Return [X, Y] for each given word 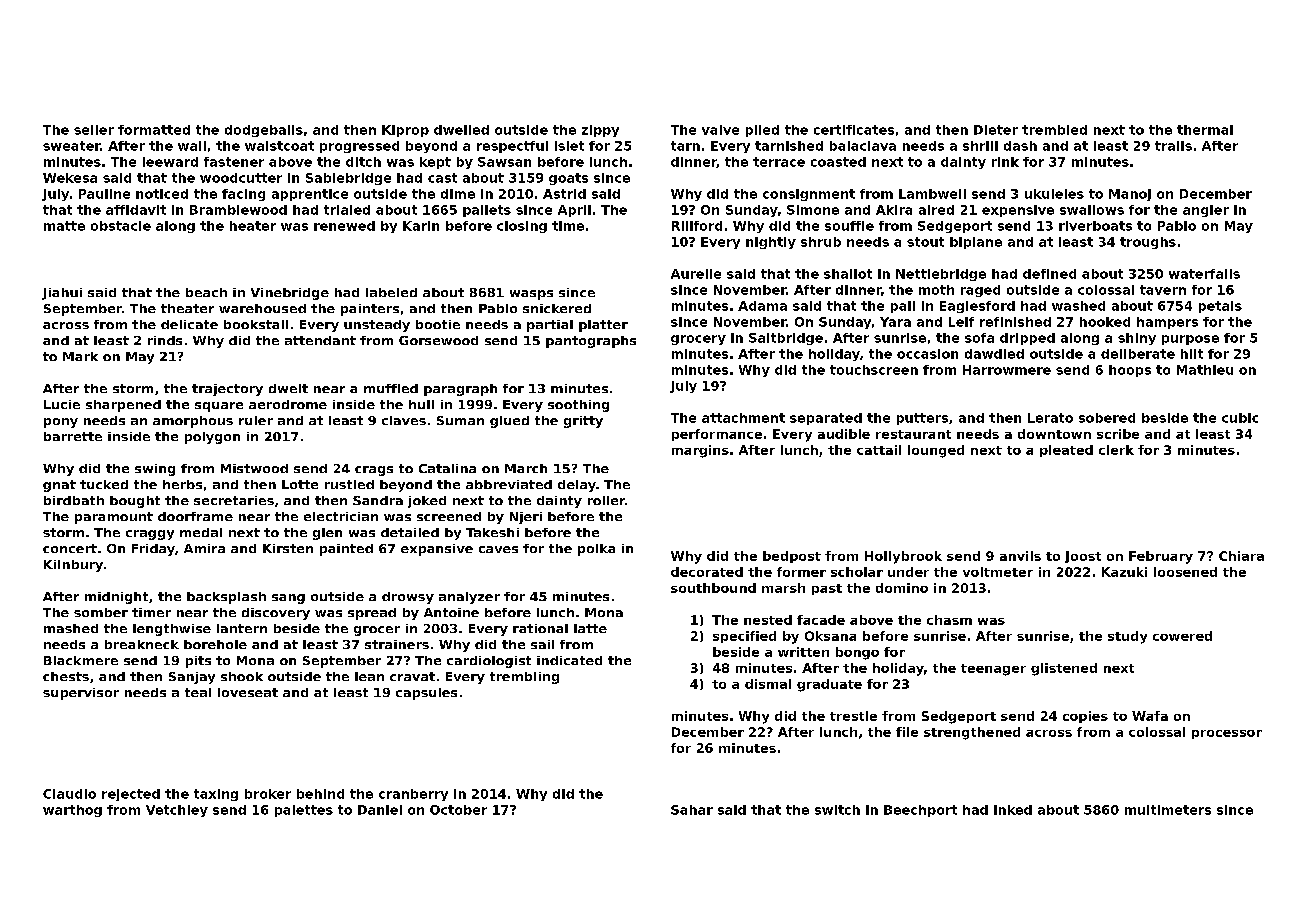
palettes [304, 811]
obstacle [121, 226]
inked [1013, 810]
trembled [1054, 130]
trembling [524, 678]
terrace [779, 162]
